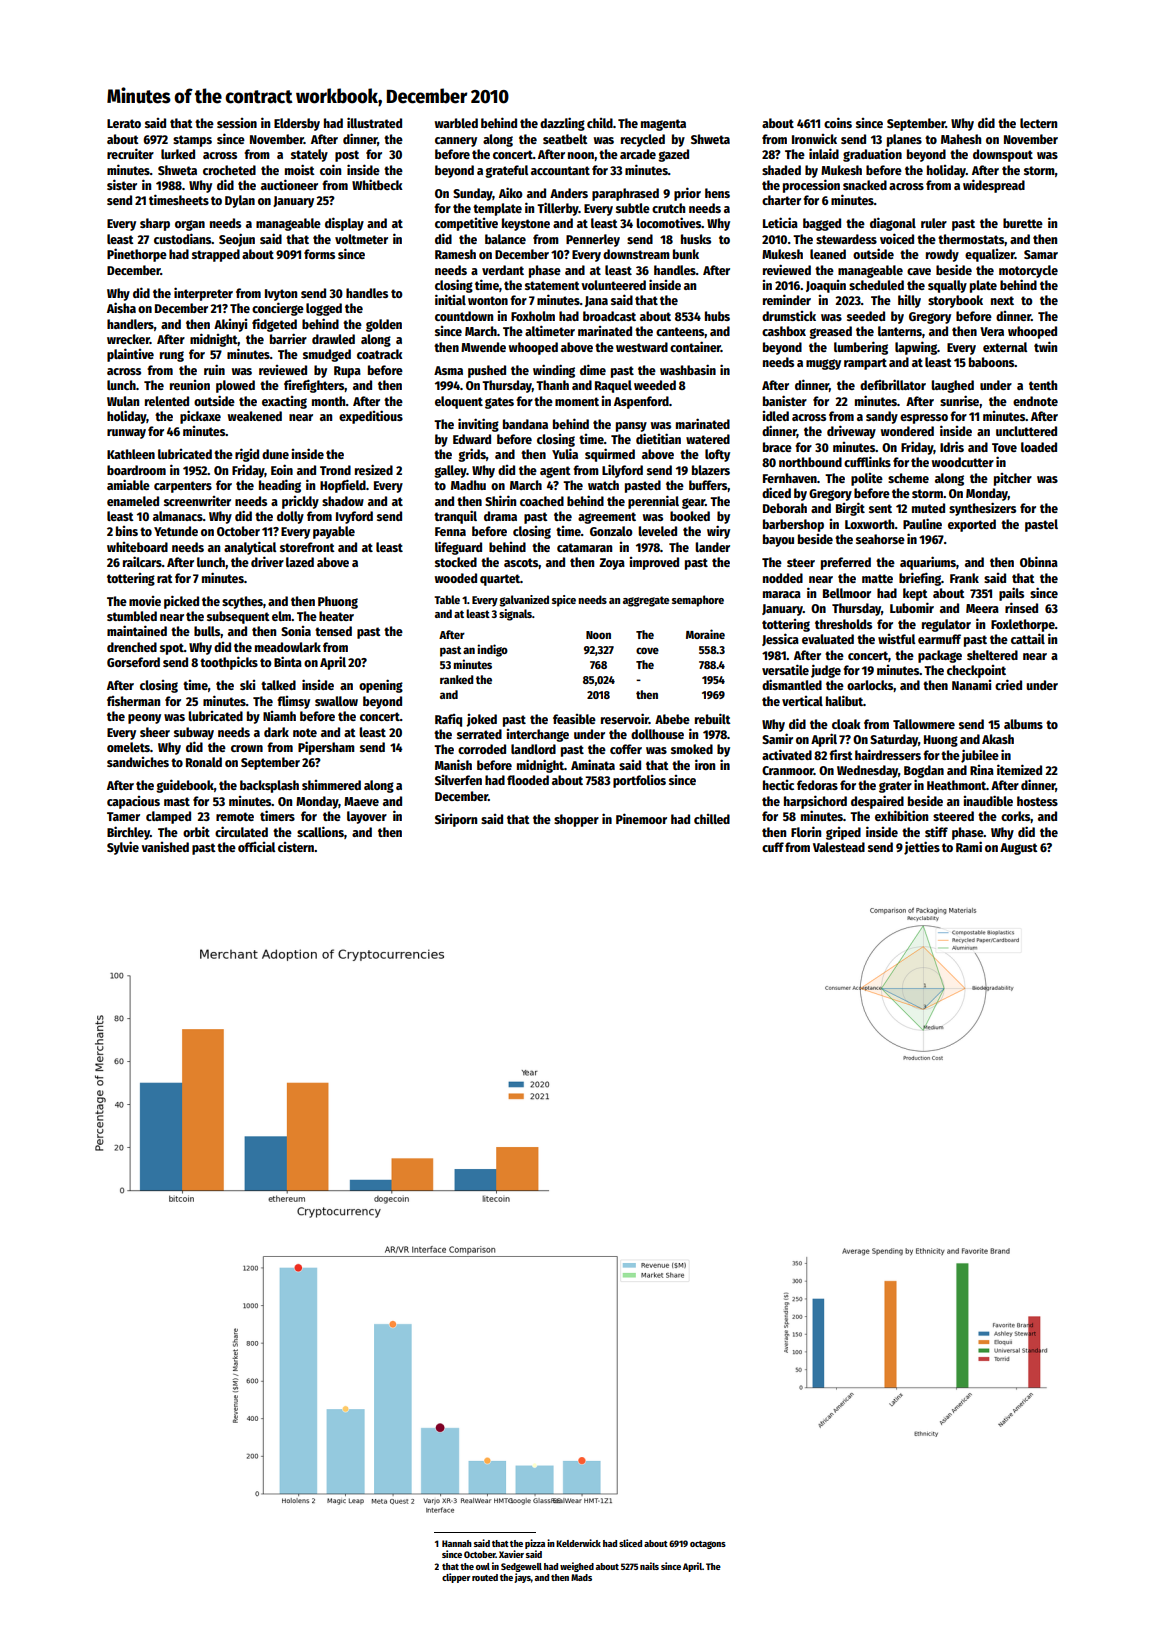 The image size is (1165, 1648). I want to click on heater, so click(336, 616).
